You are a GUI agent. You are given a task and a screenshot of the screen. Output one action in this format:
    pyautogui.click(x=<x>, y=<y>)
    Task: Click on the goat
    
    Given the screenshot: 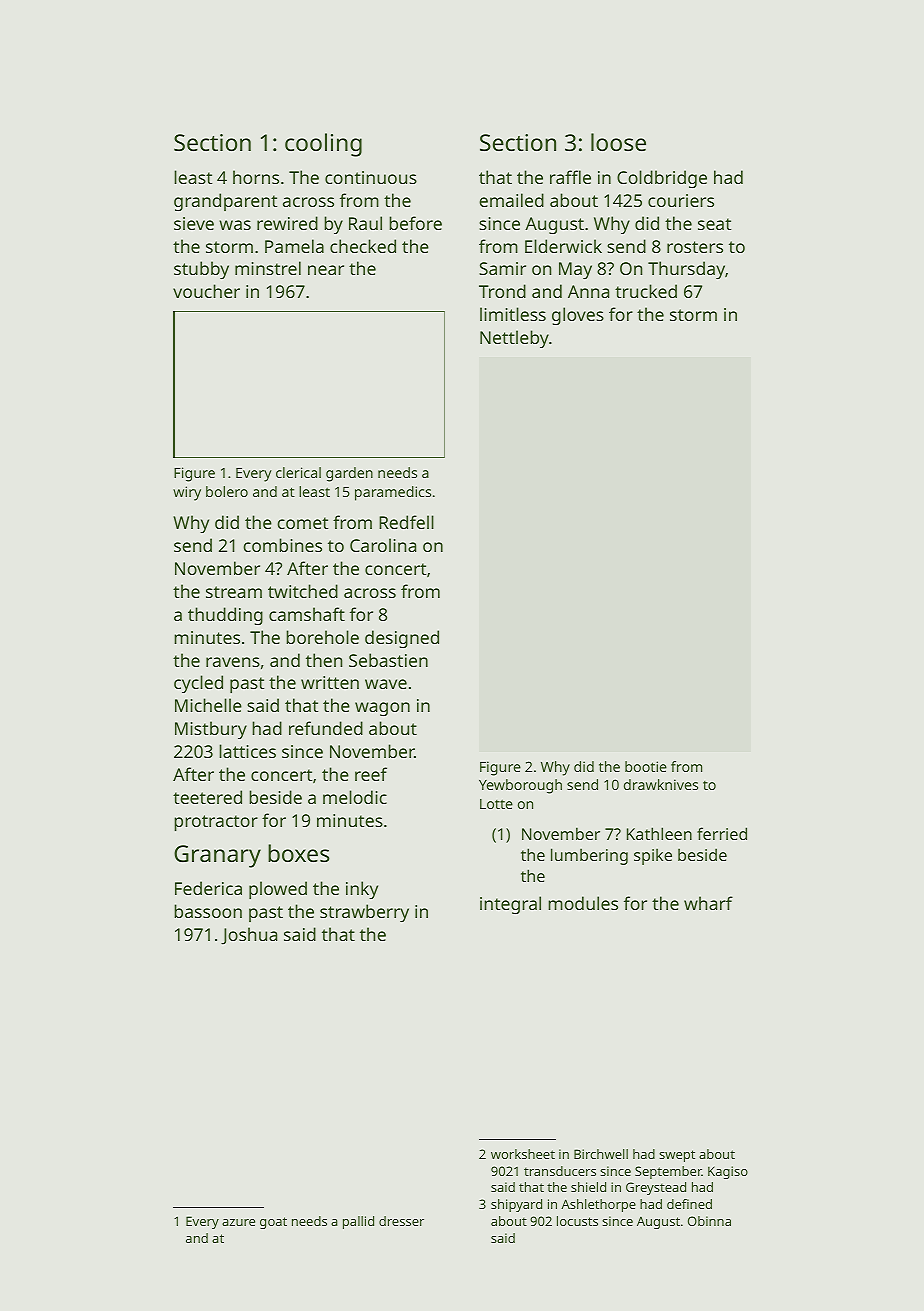 What is the action you would take?
    pyautogui.click(x=273, y=1223)
